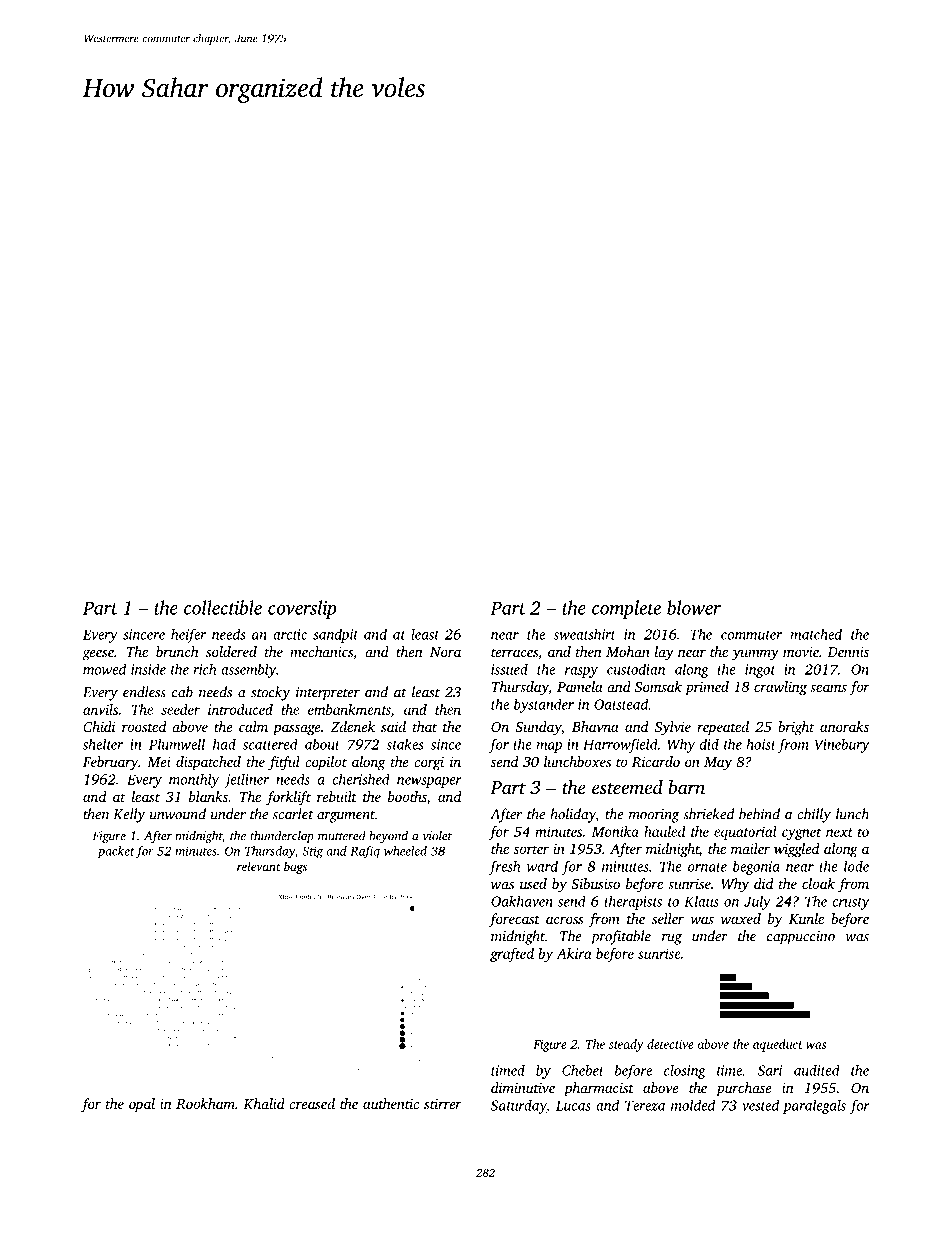  What do you see at coordinates (750, 848) in the screenshot?
I see `mailer` at bounding box center [750, 848].
